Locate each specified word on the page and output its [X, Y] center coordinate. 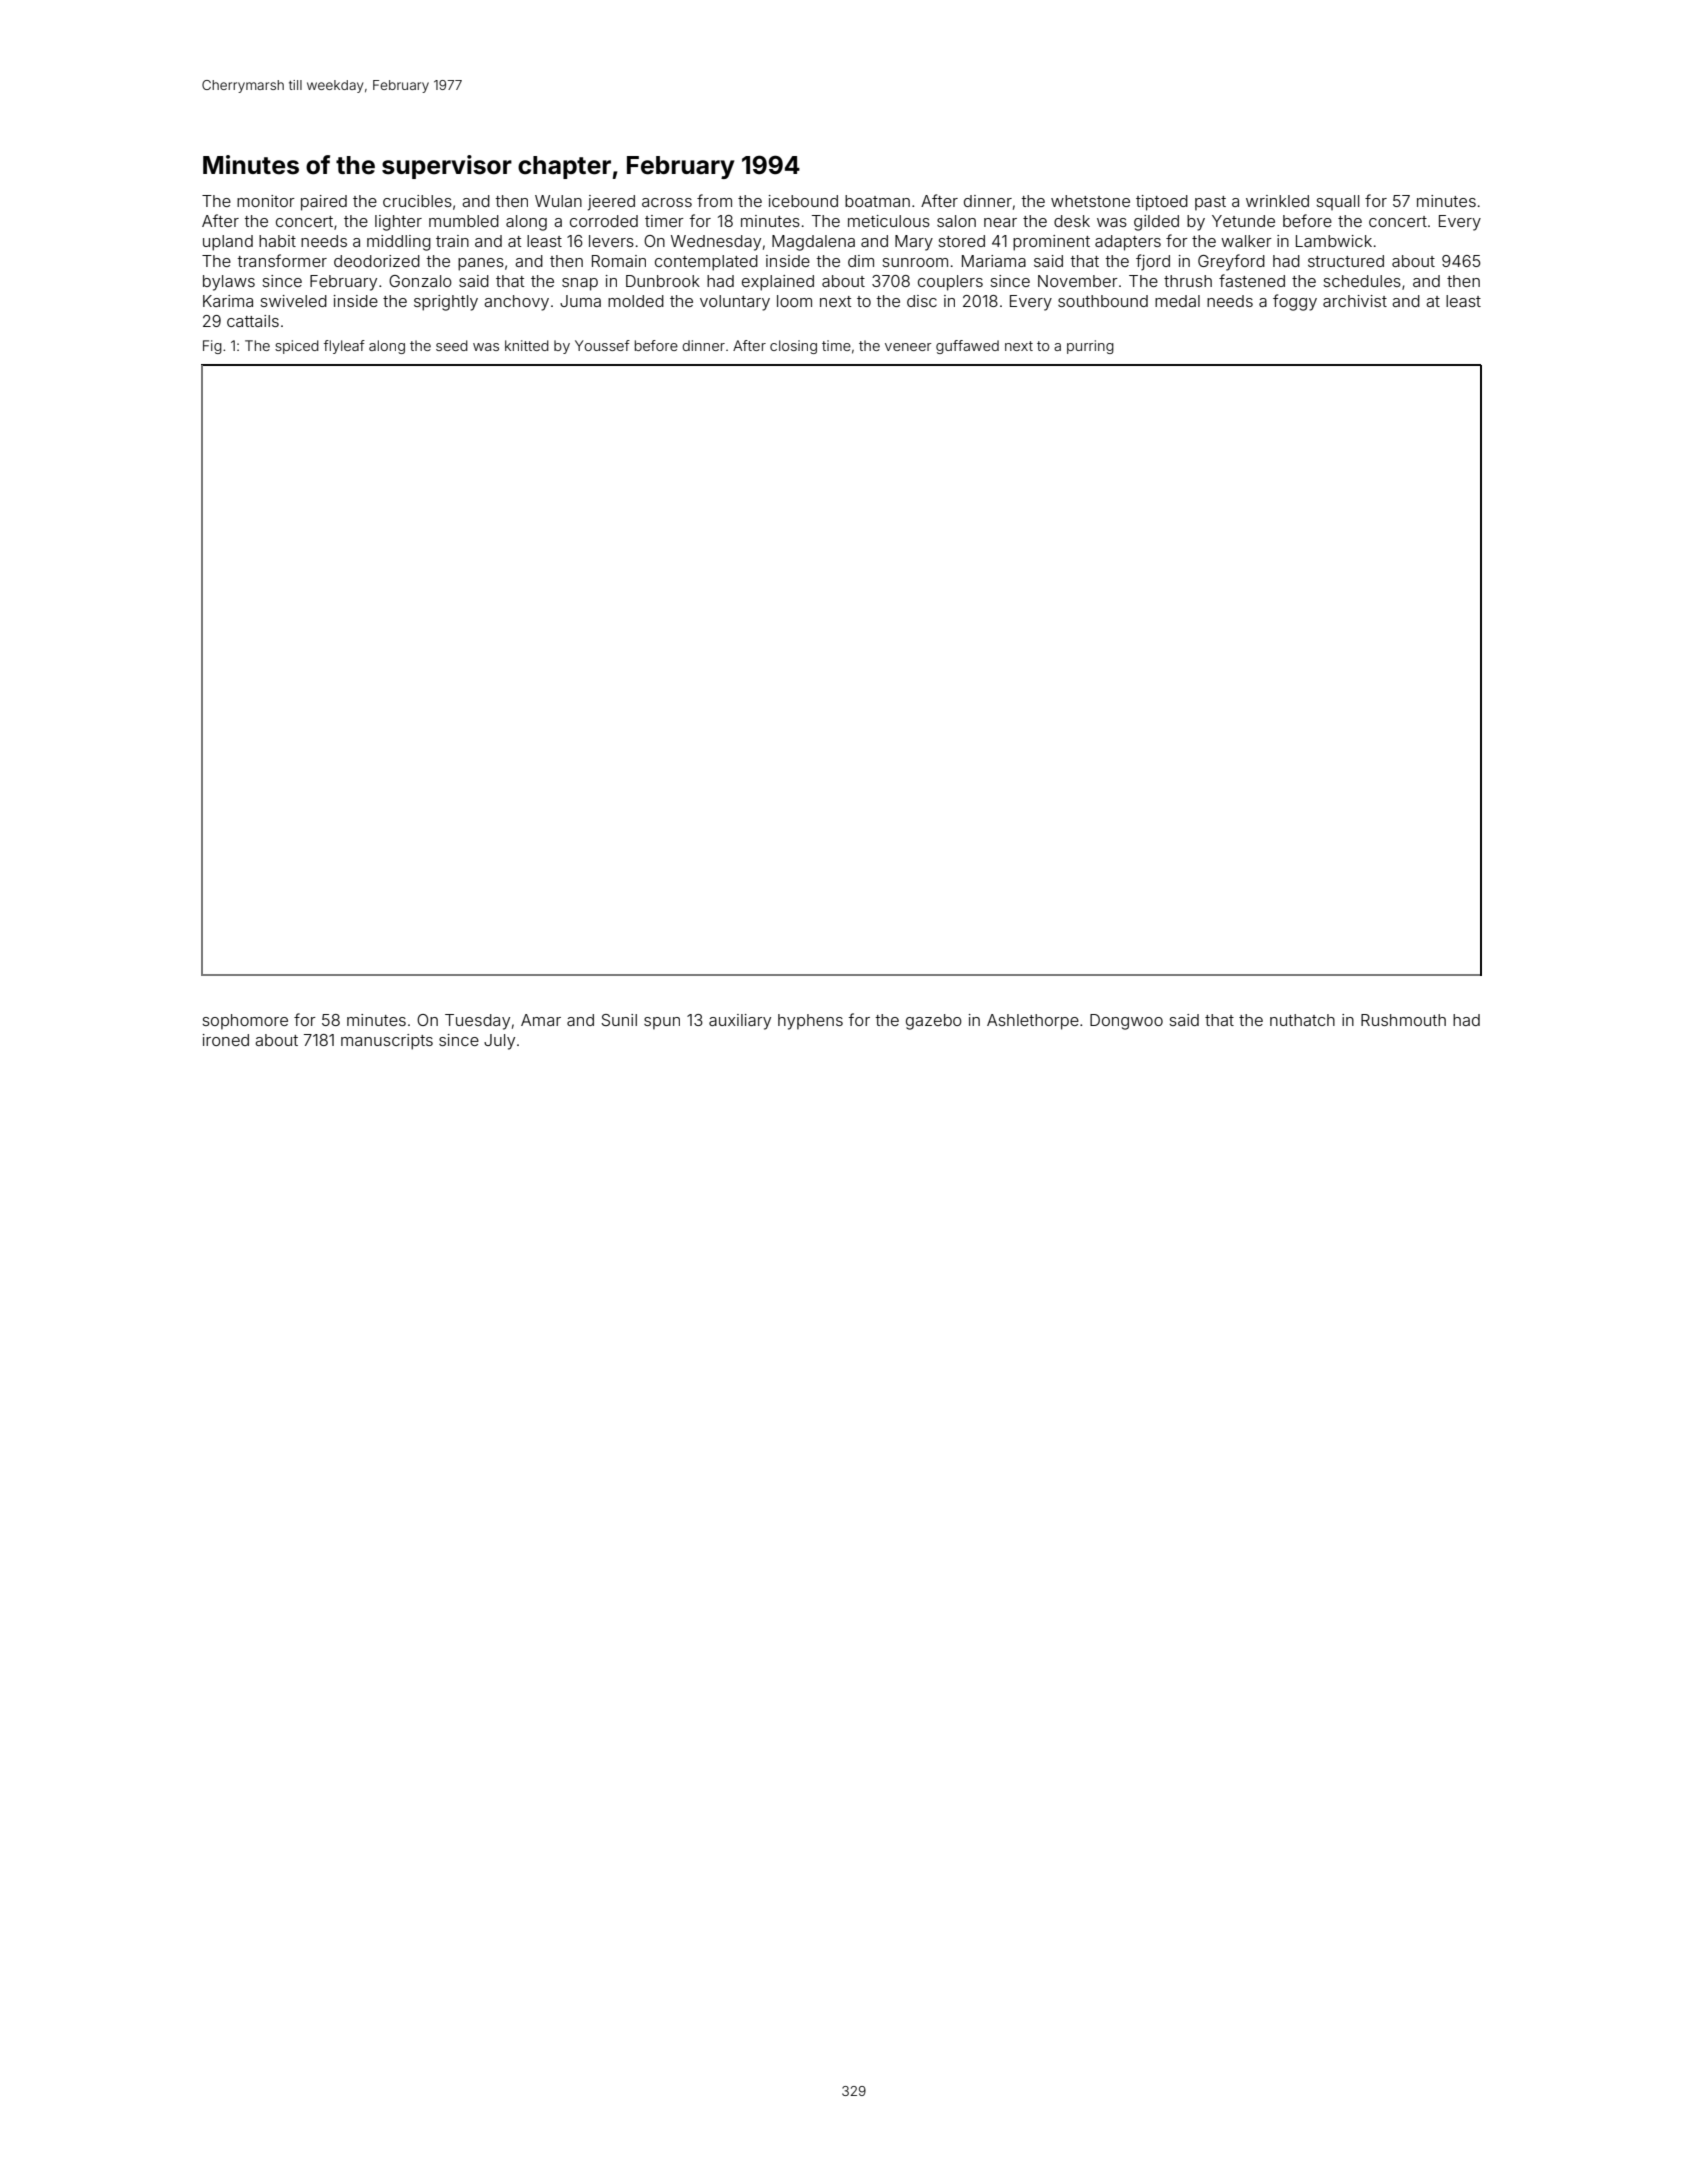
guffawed [967, 347]
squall [1337, 202]
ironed [226, 1040]
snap [580, 284]
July [499, 1042]
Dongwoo [1126, 1022]
